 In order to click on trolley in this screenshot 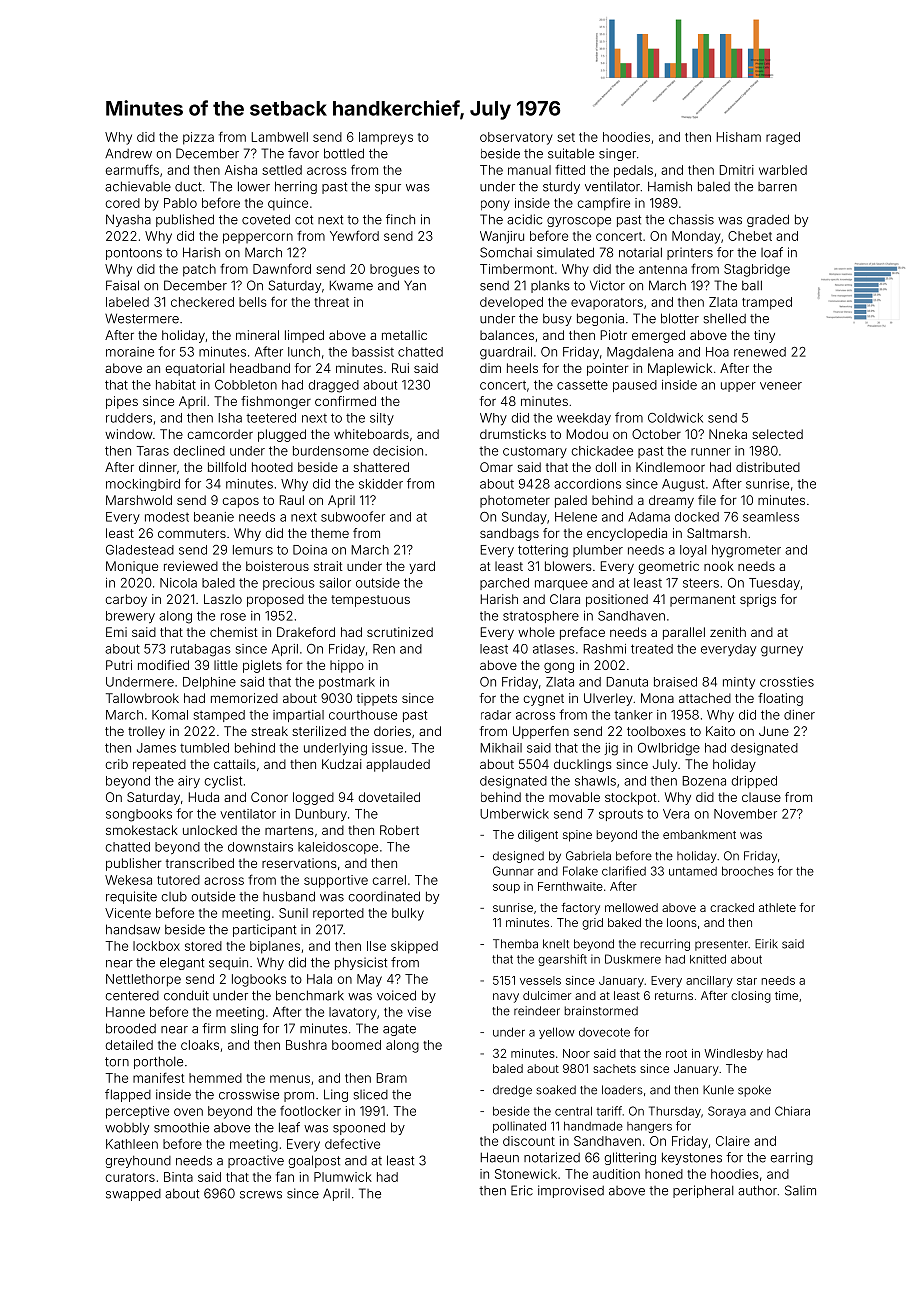, I will do `click(146, 732)`.
